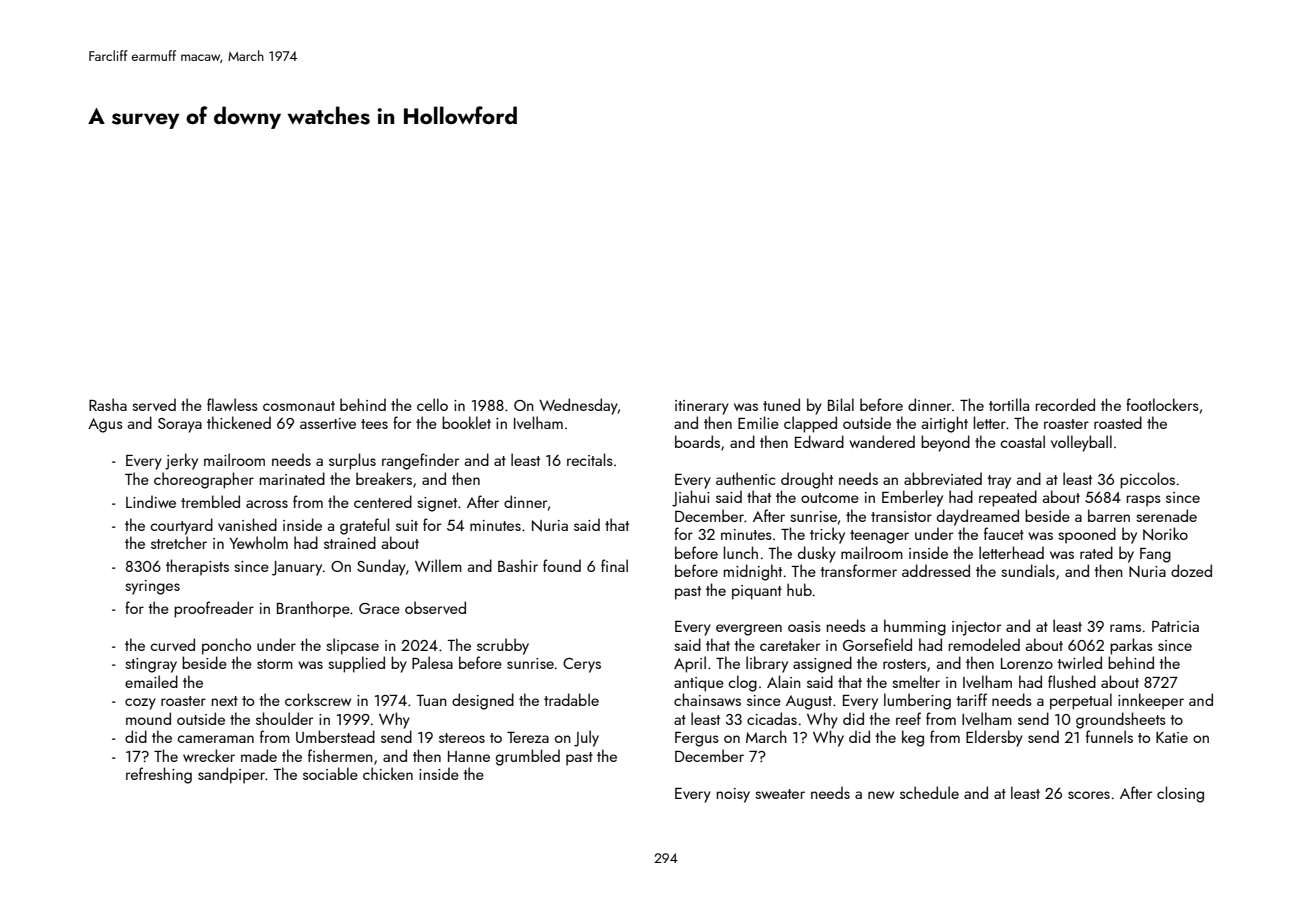 This page has width=1308, height=924. I want to click on roasted, so click(1118, 422).
